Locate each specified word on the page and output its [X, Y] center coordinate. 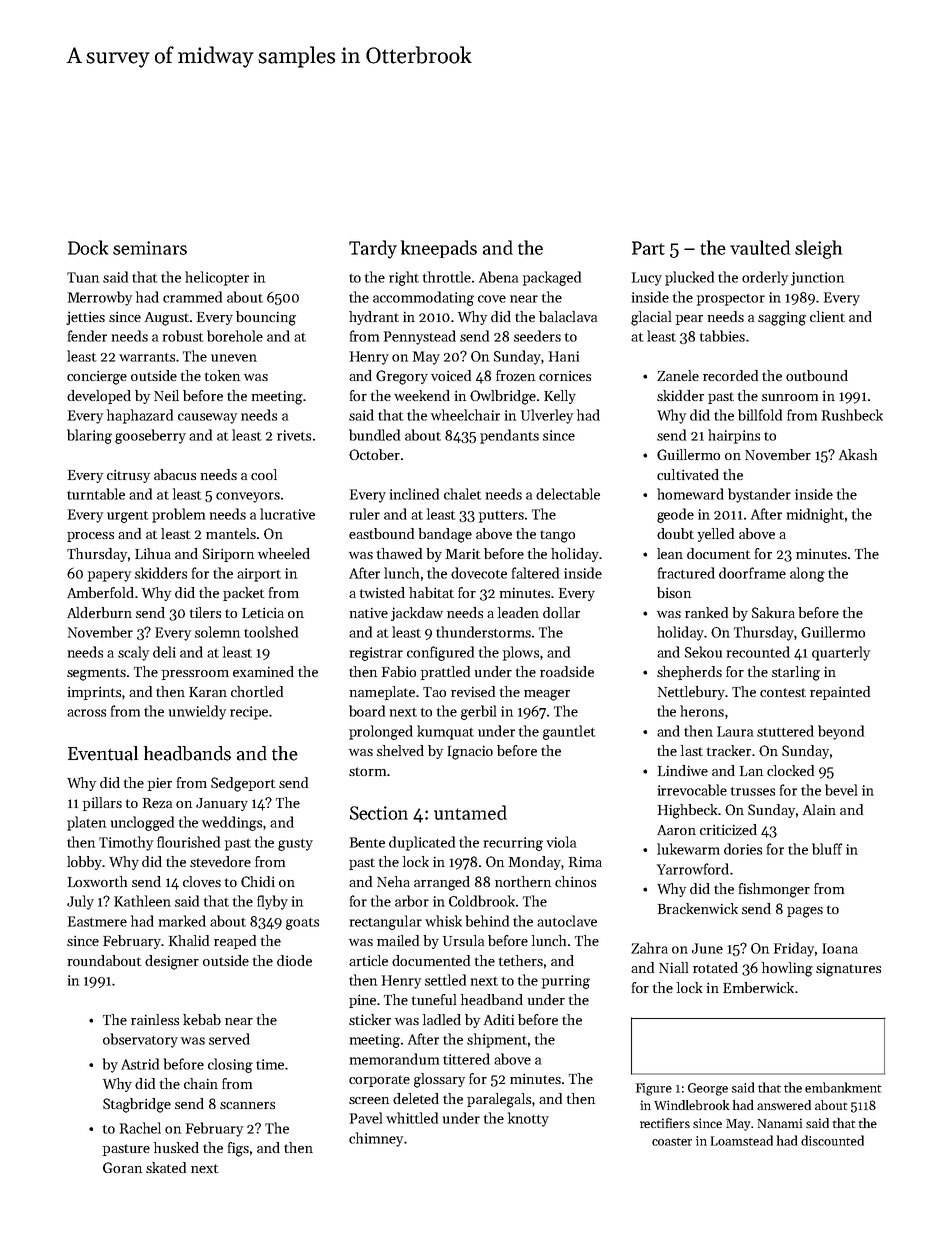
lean [670, 553]
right [404, 278]
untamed [470, 812]
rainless [155, 1019]
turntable [96, 494]
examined [263, 671]
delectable [568, 494]
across [86, 713]
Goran [122, 1167]
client [827, 316]
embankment [843, 1087]
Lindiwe [683, 770]
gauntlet [569, 732]
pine [362, 1001]
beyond [841, 732]
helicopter [217, 278]
